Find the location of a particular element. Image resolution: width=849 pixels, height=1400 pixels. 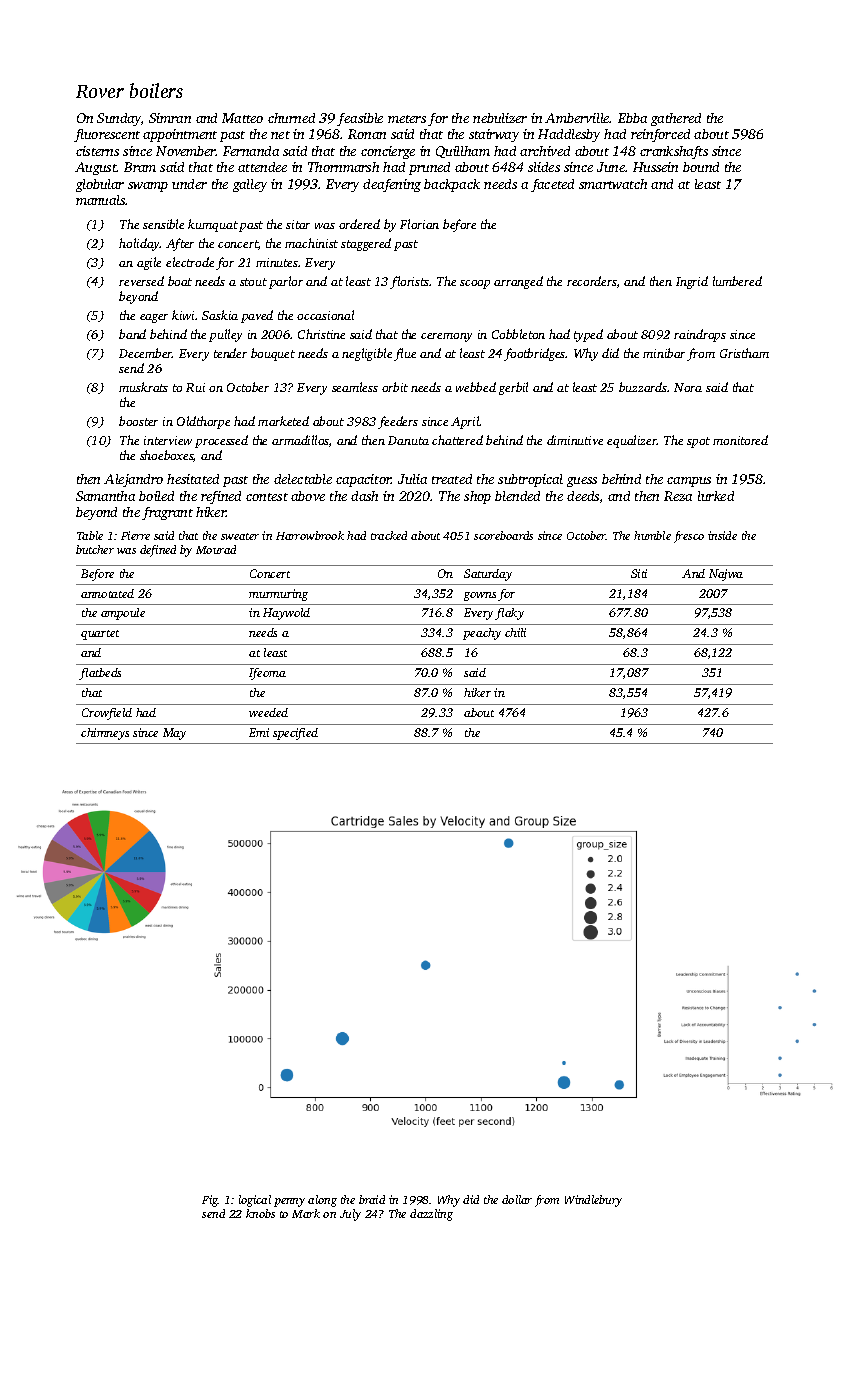

muskrats is located at coordinates (143, 387).
